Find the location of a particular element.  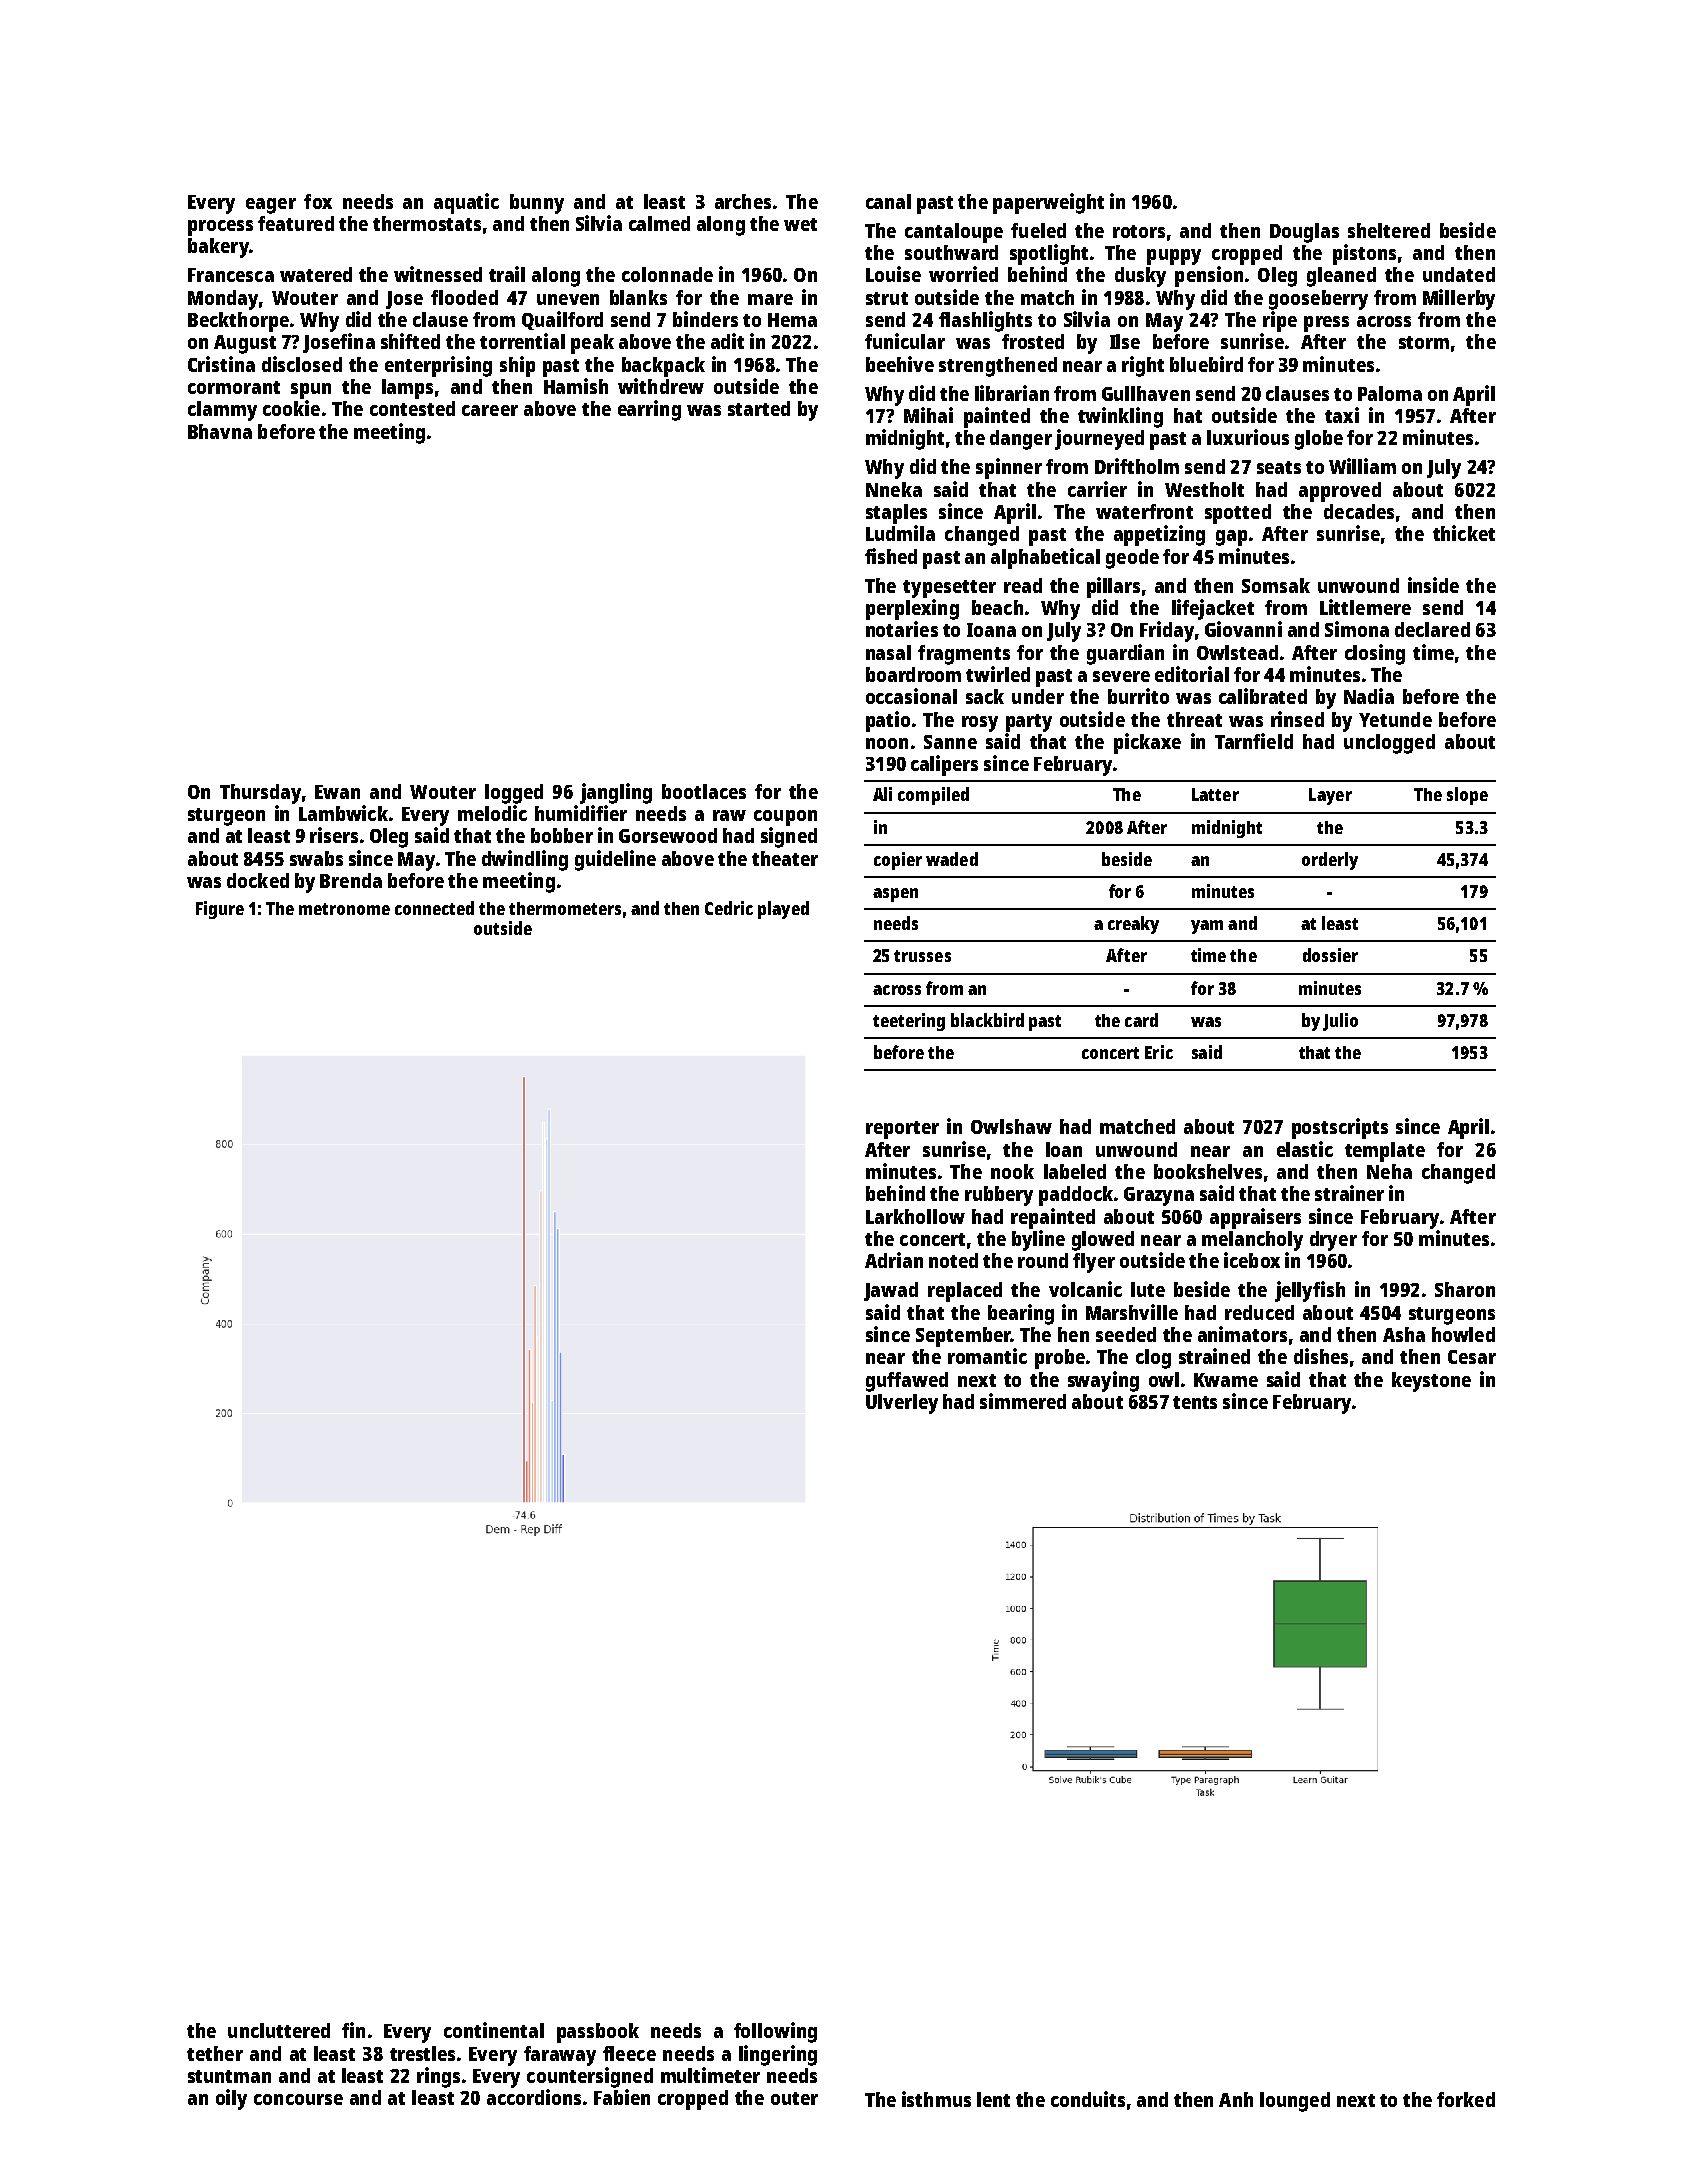

Kwame is located at coordinates (1226, 1380).
